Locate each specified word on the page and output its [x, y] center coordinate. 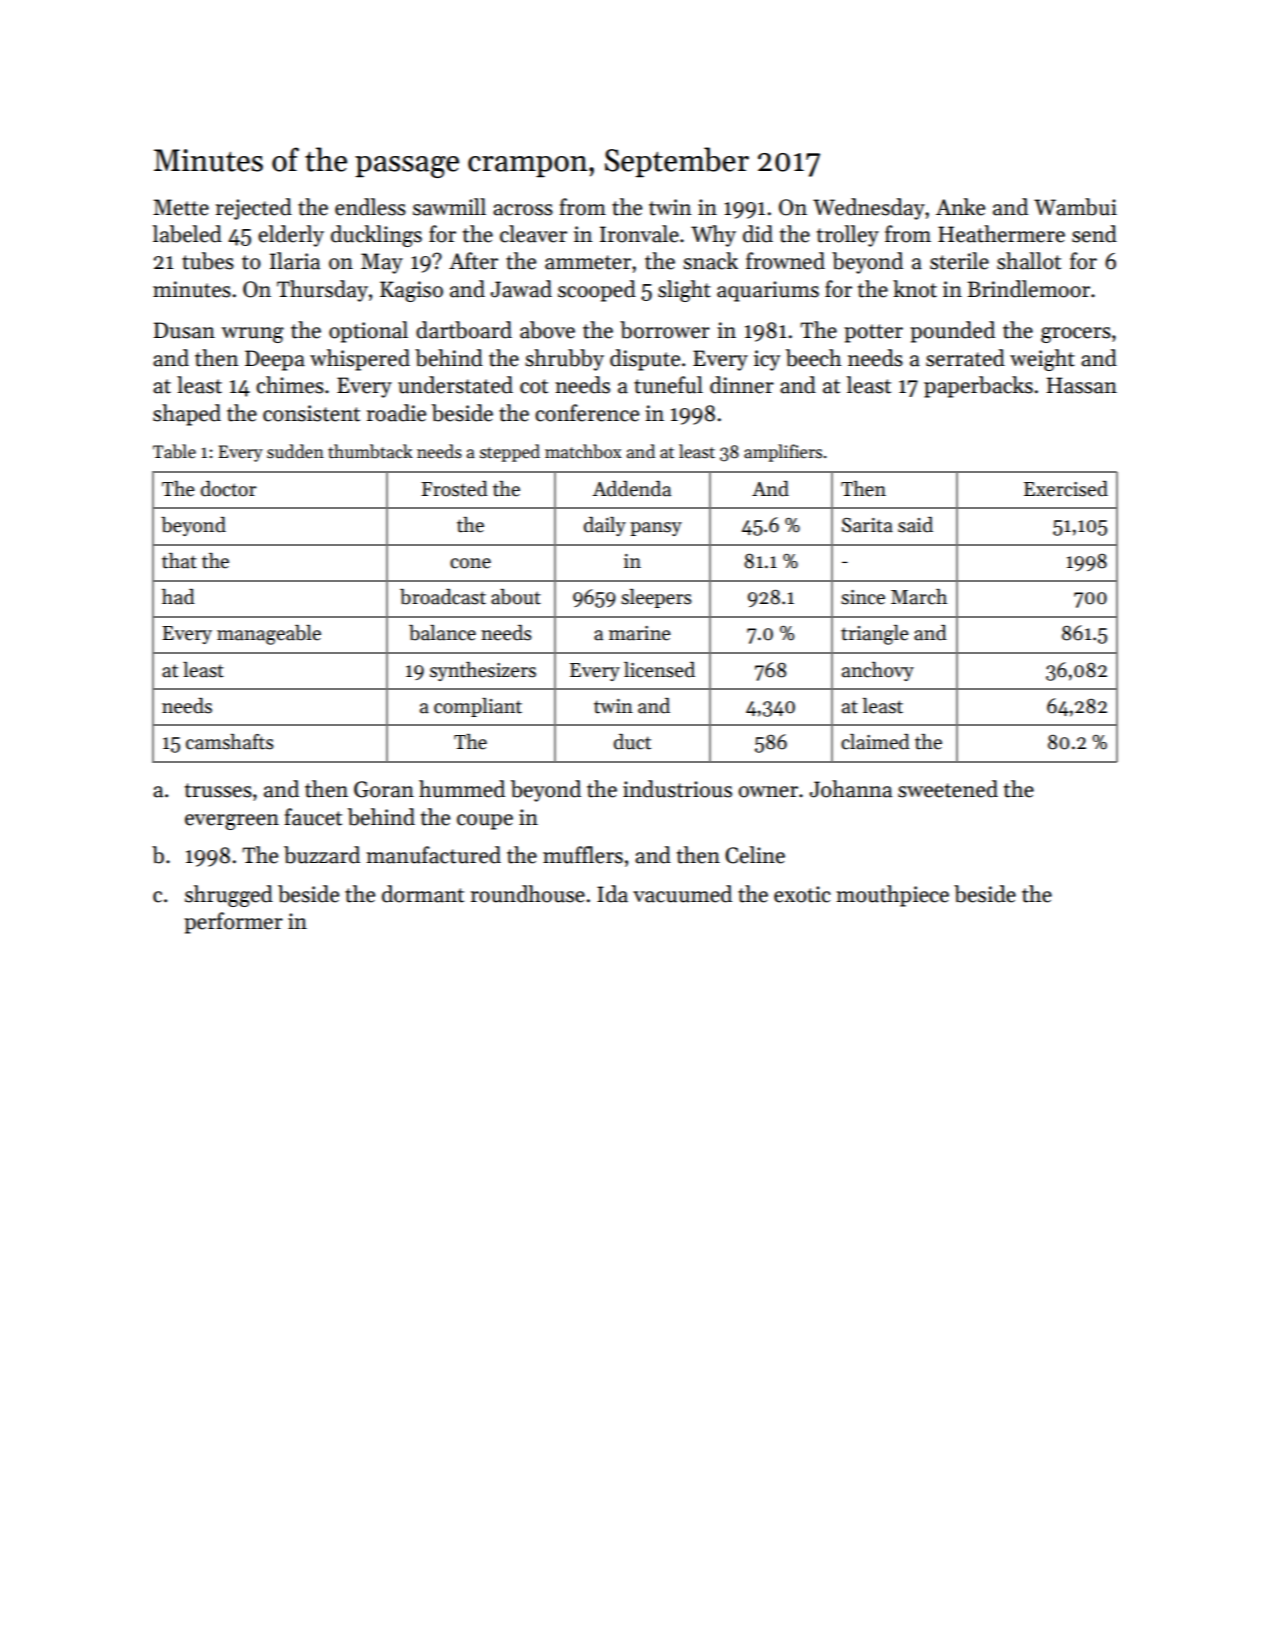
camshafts [230, 742]
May [382, 263]
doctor [229, 489]
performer [233, 923]
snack [710, 261]
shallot [1029, 261]
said [915, 525]
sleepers [656, 598]
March [919, 597]
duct [632, 742]
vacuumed [682, 894]
